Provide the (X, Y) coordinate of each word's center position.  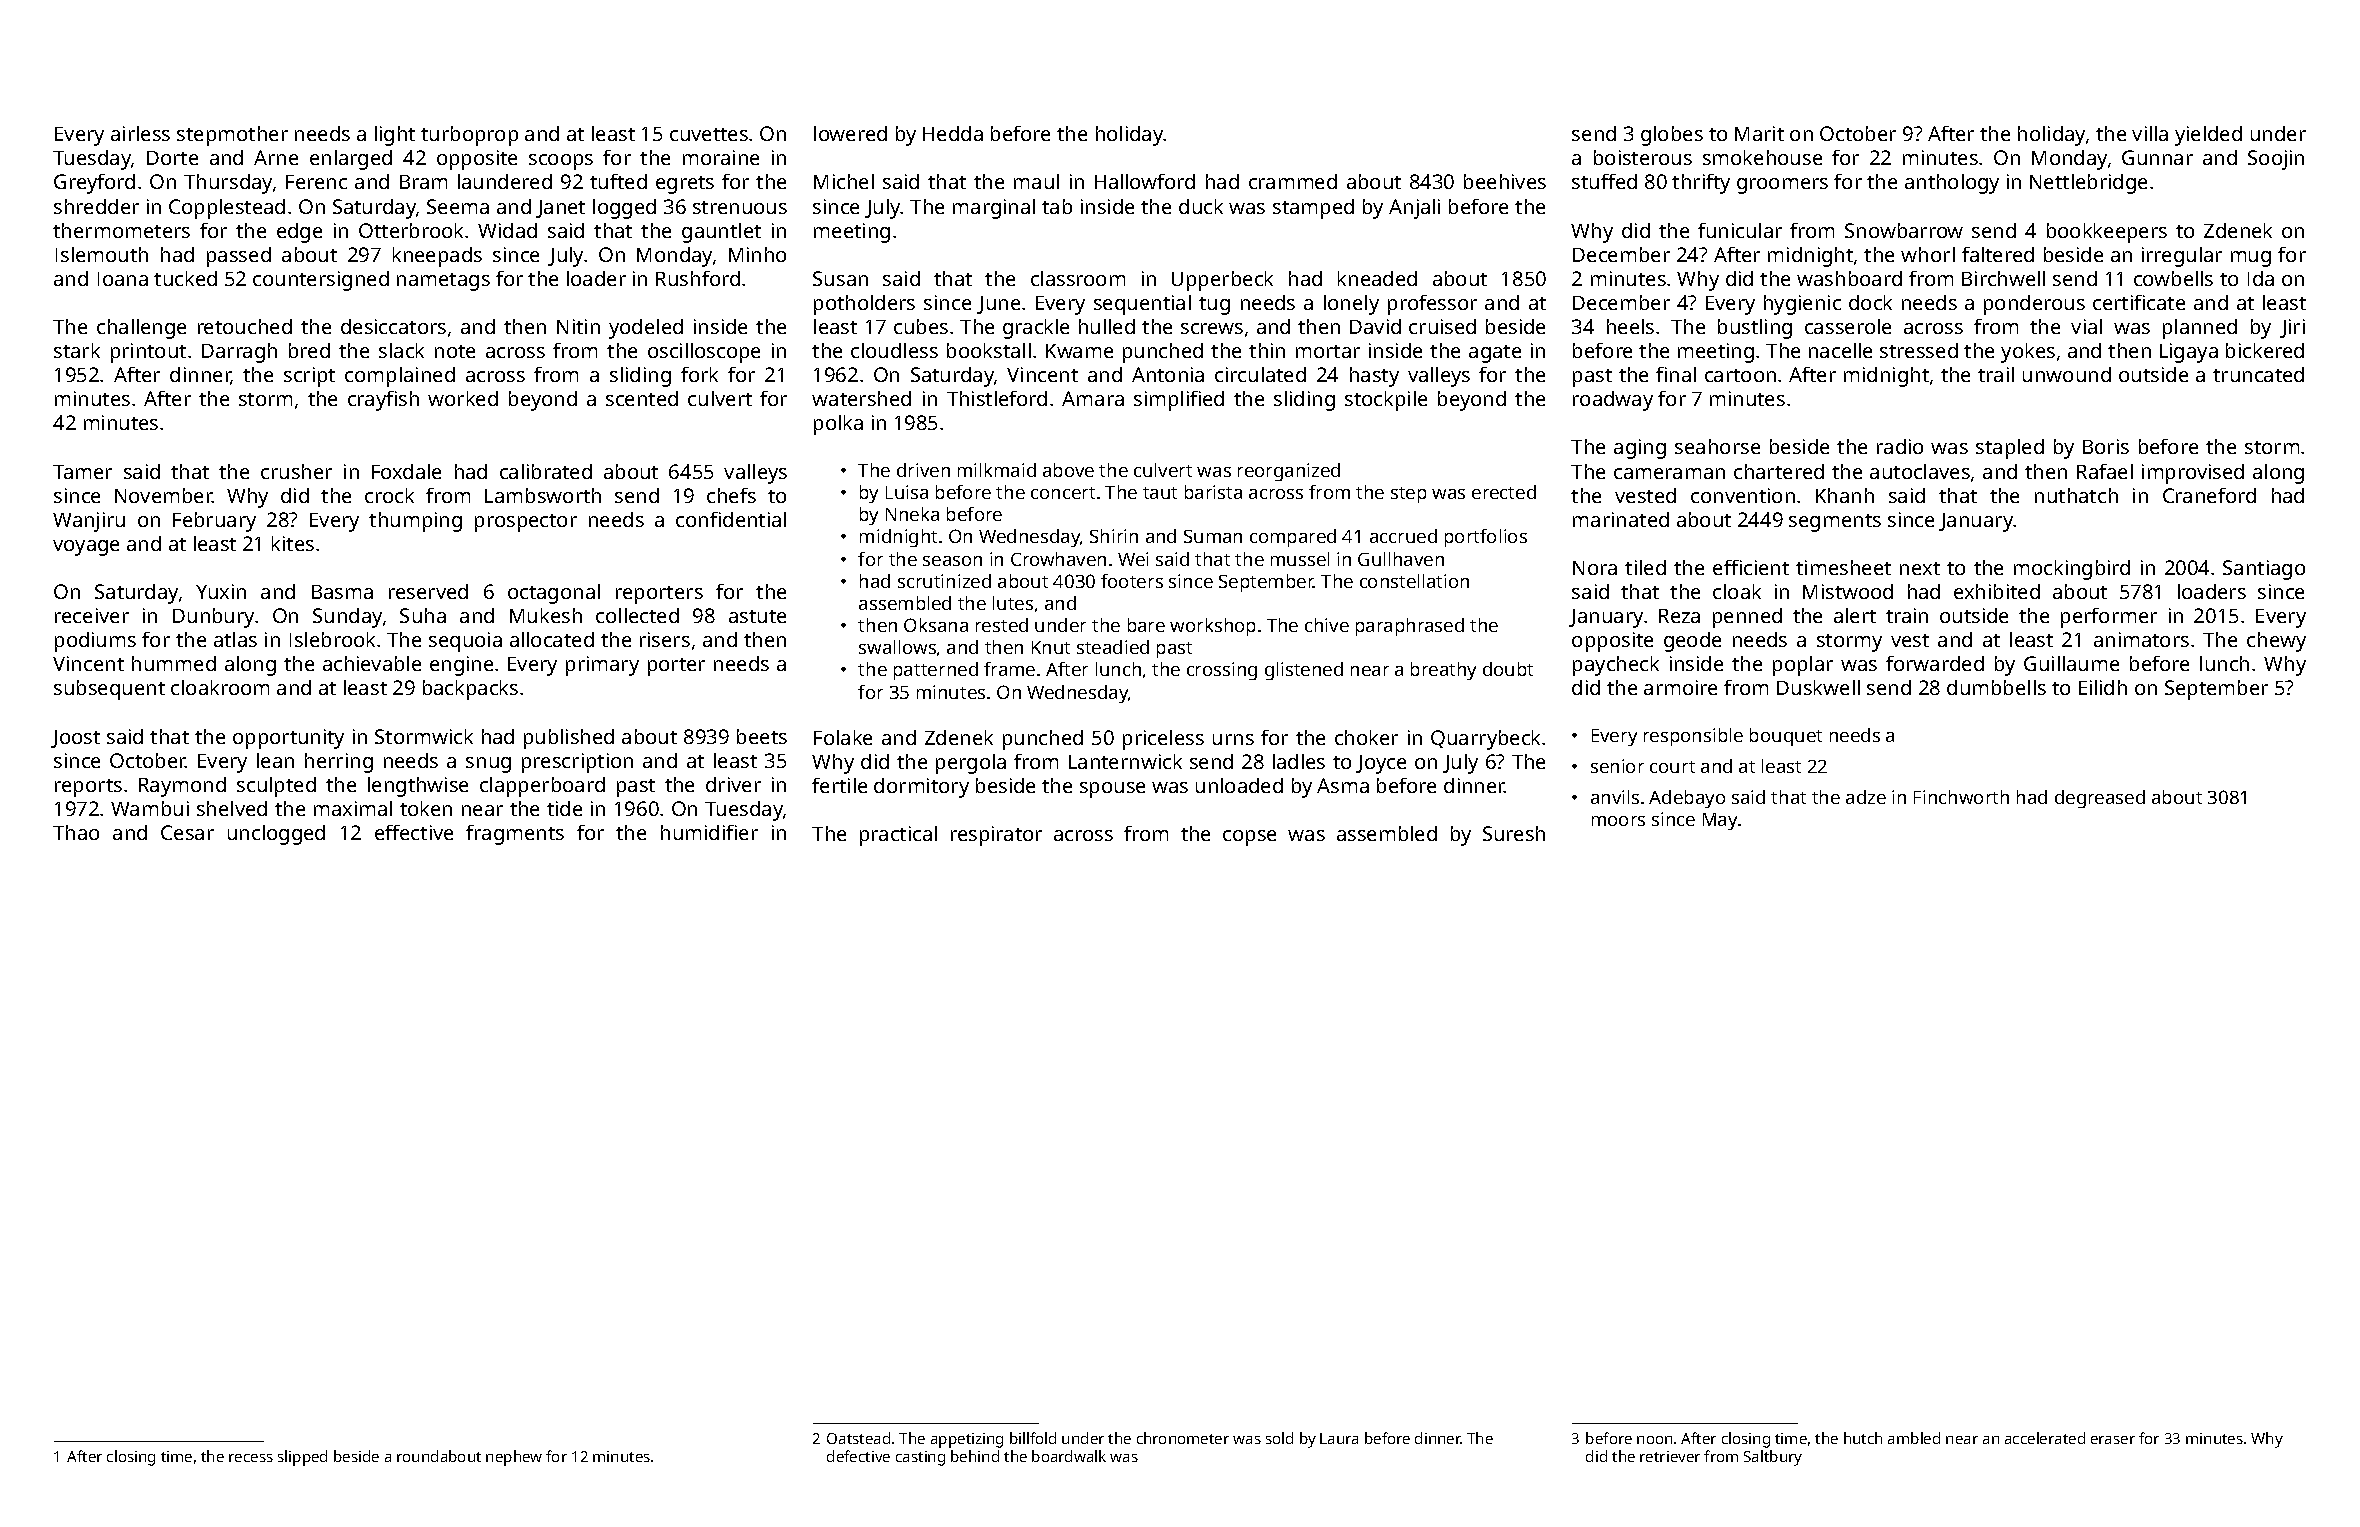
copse (1249, 838)
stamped (1313, 209)
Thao (76, 832)
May (1720, 821)
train (1907, 615)
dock (1870, 302)
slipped (302, 1458)
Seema (458, 206)
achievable (372, 663)
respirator (996, 836)
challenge (141, 329)
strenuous (740, 207)
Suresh (1514, 833)
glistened (1304, 671)
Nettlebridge (2088, 184)
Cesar (187, 832)
